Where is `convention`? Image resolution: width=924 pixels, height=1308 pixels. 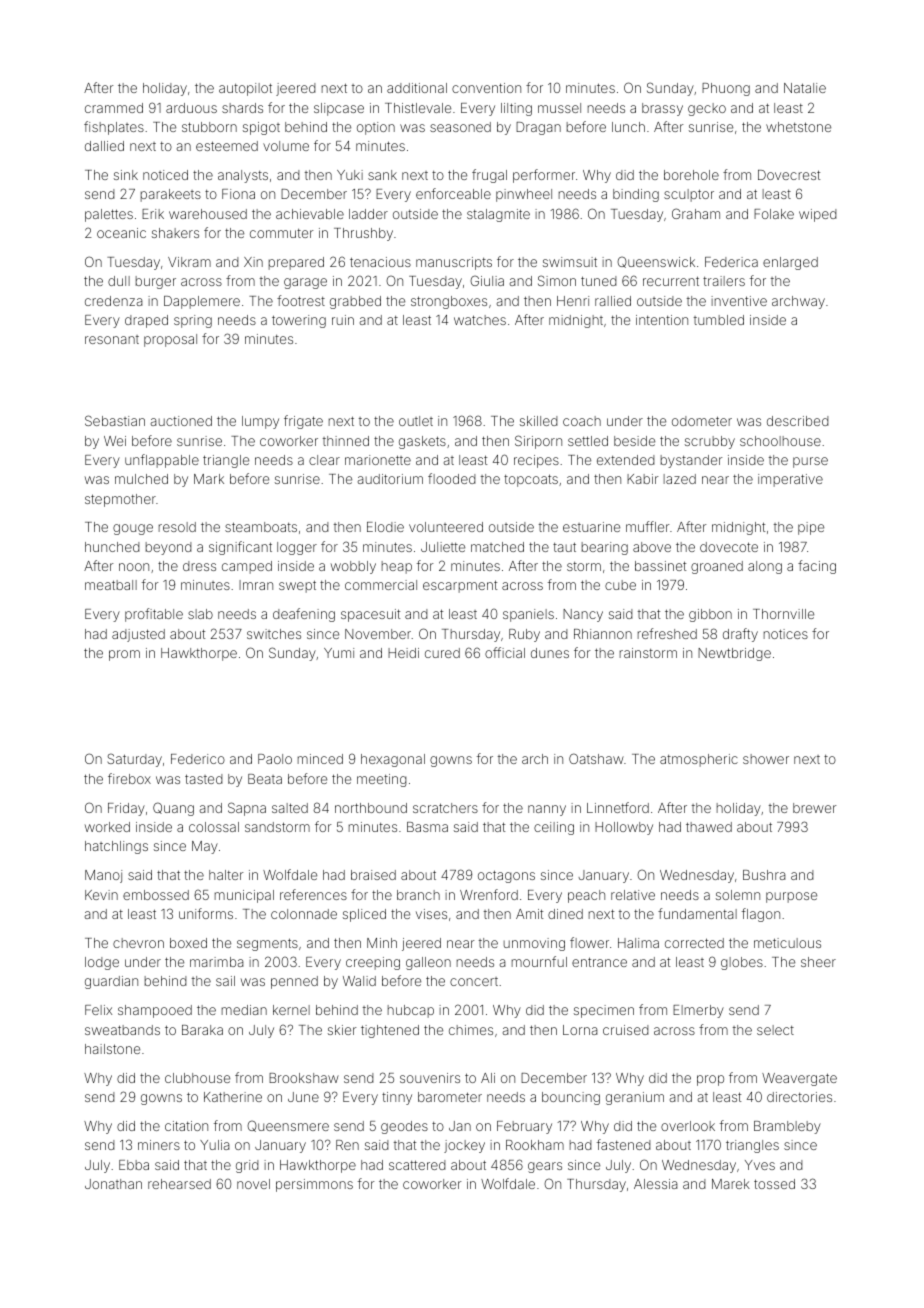 convention is located at coordinates (486, 88).
